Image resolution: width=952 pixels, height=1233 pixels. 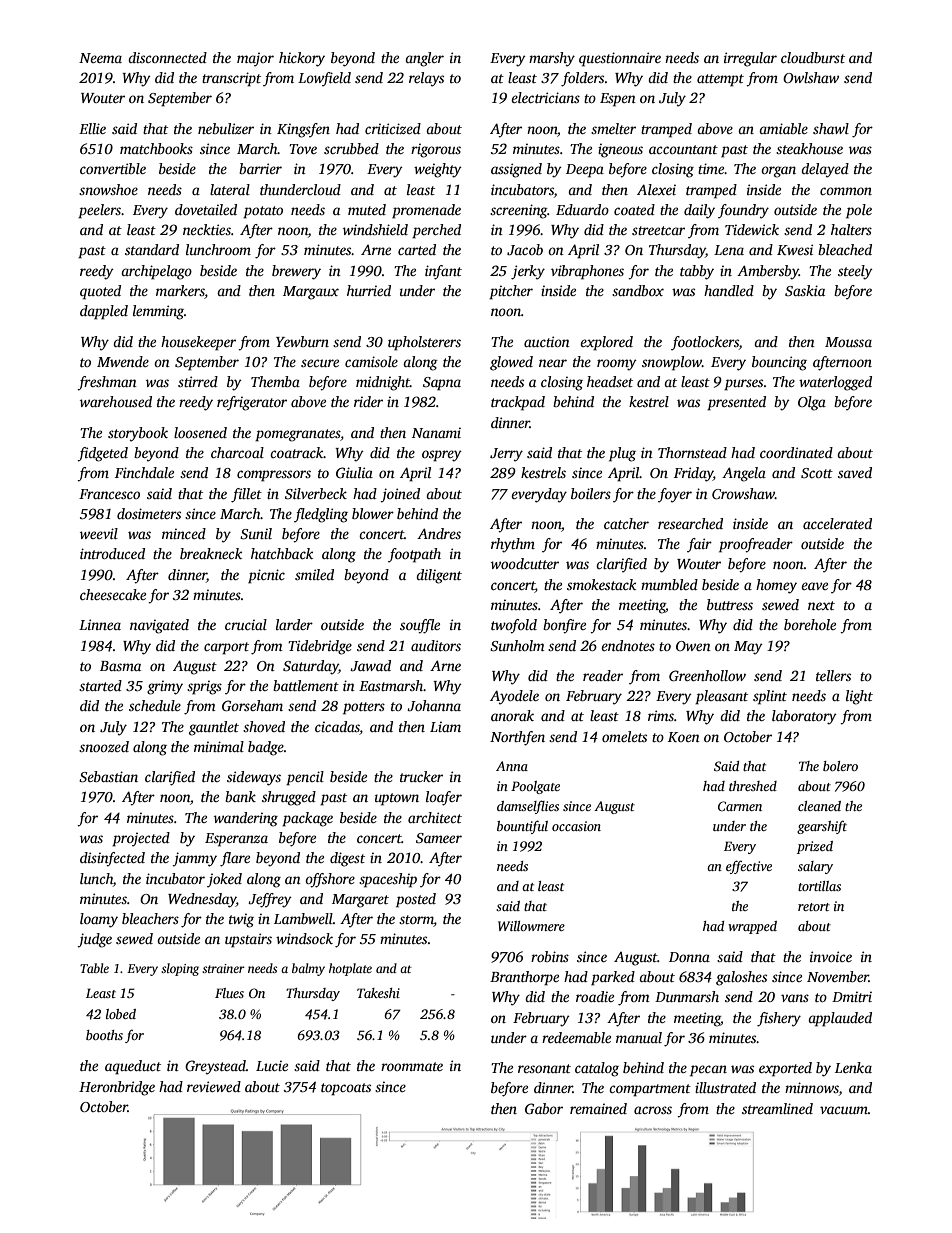 I want to click on rhythm, so click(x=513, y=545).
